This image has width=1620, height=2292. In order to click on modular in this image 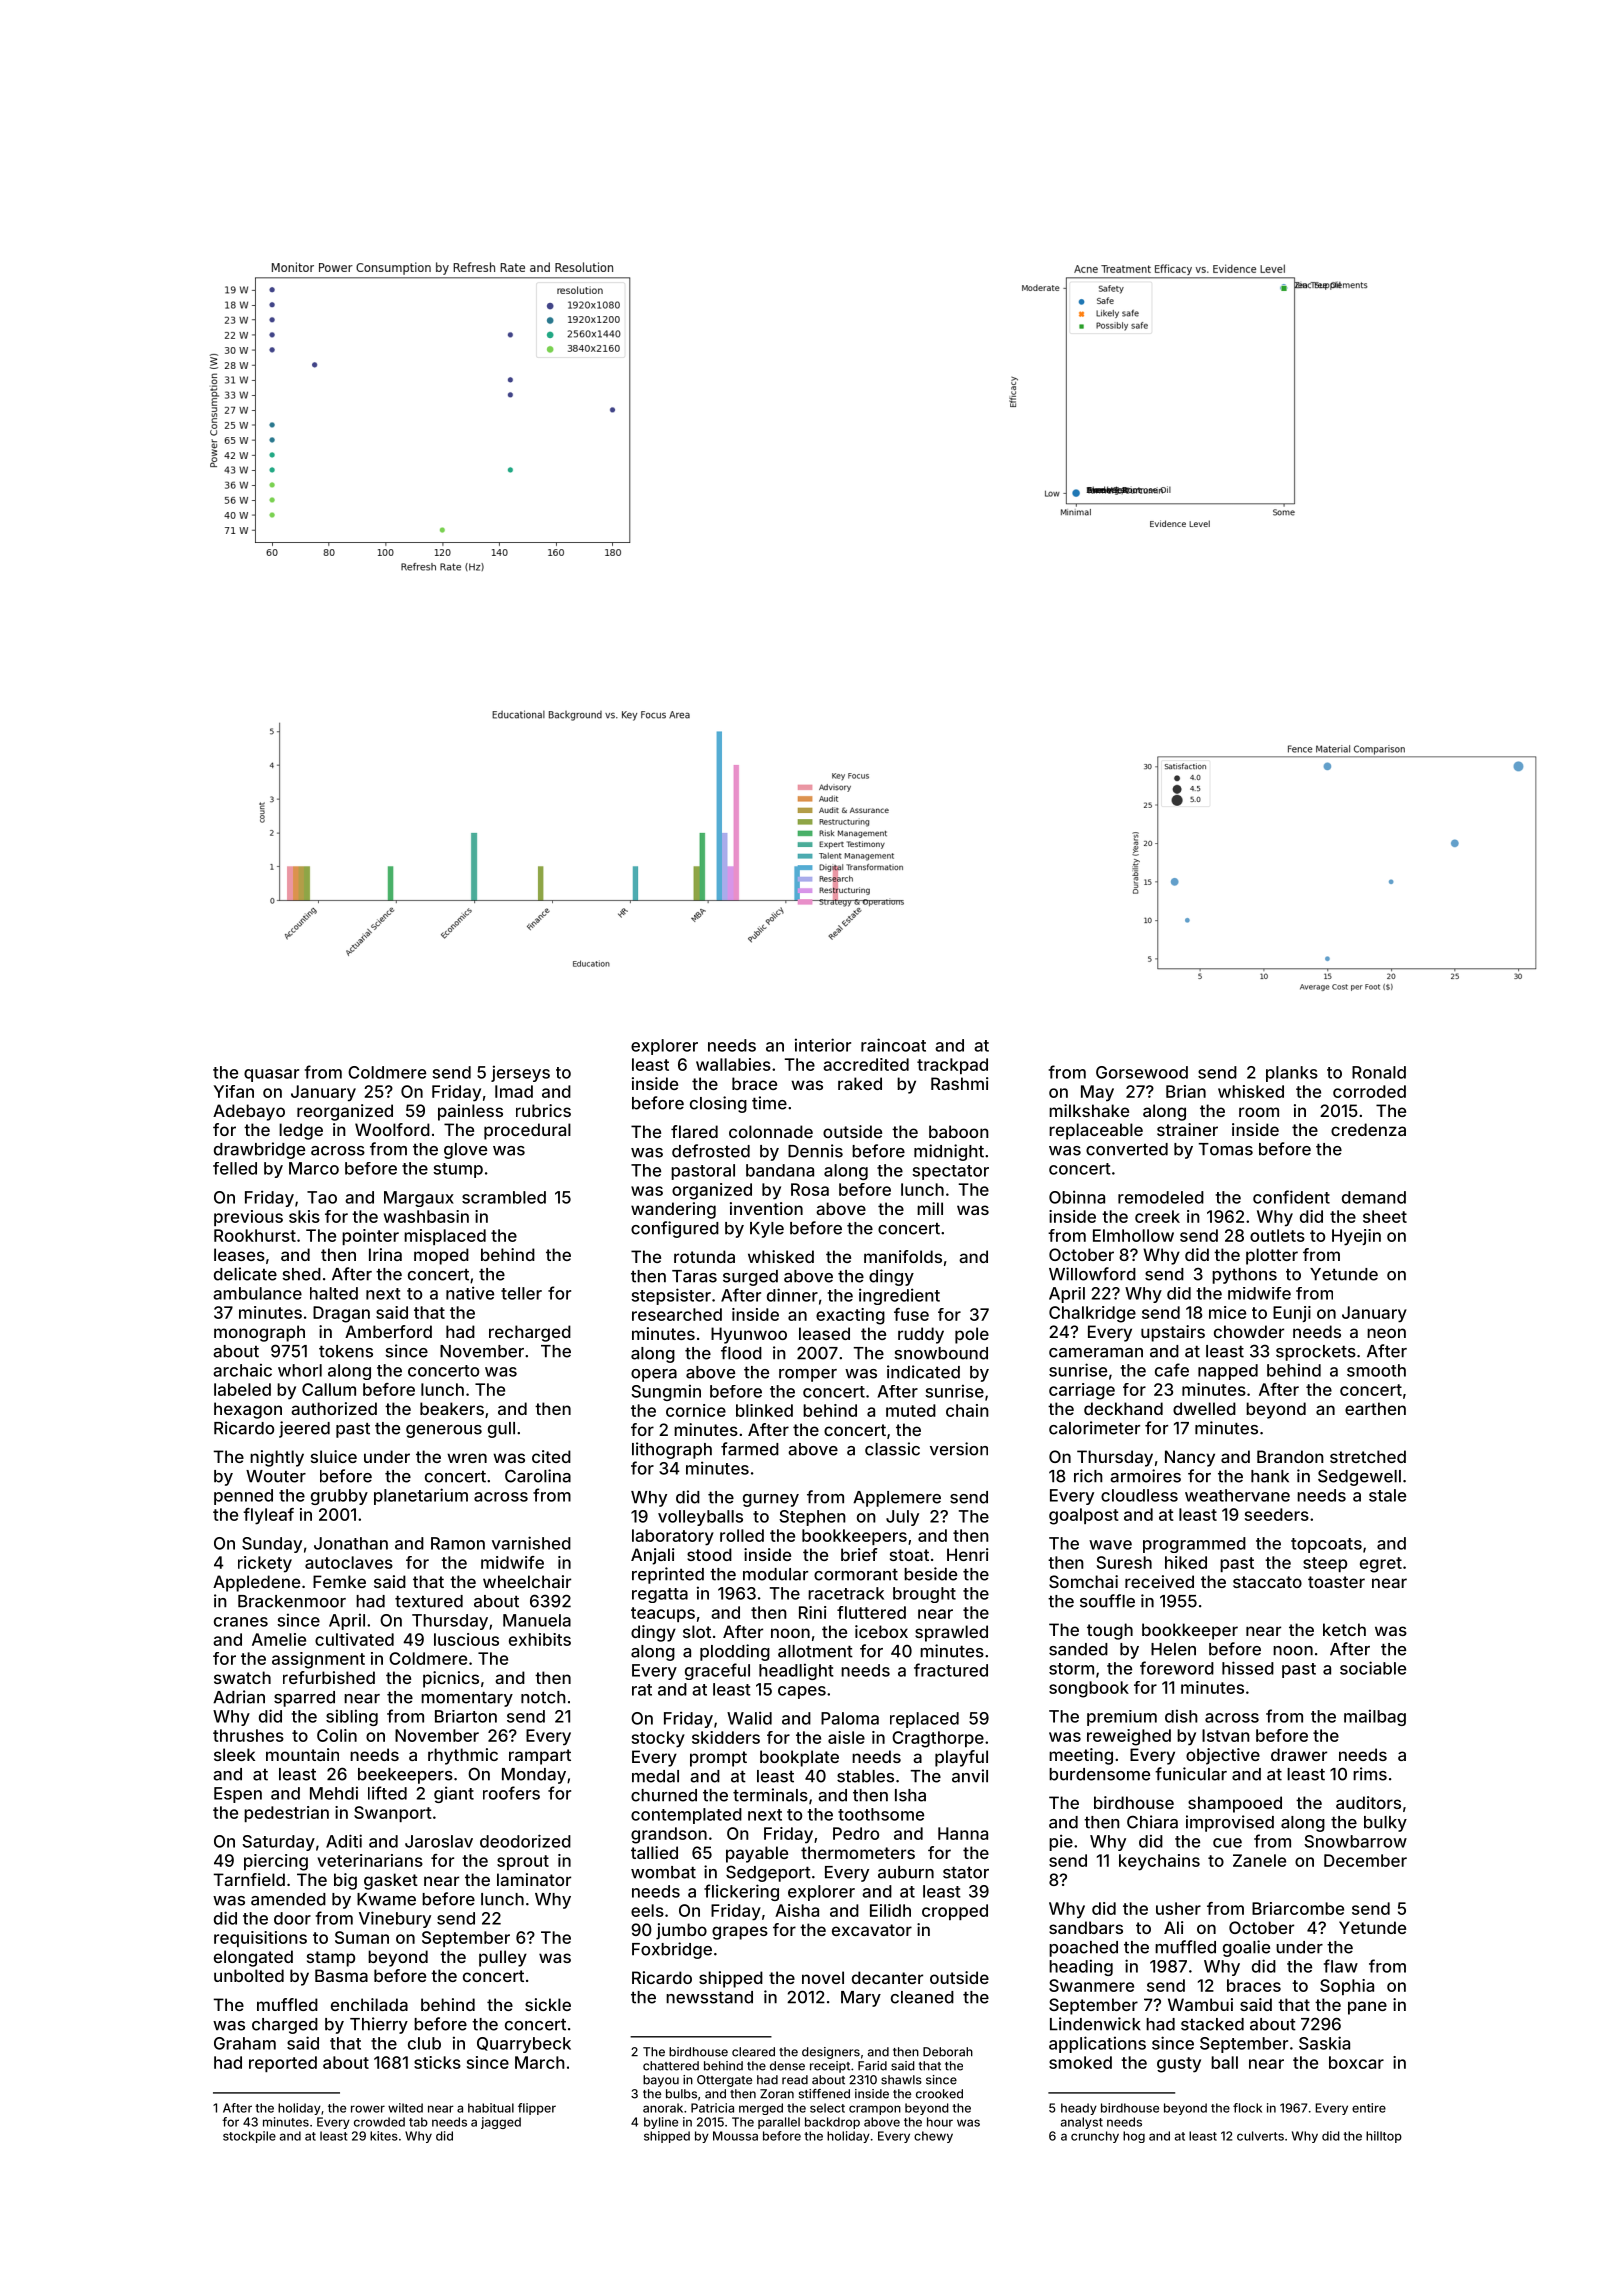, I will do `click(775, 1574)`.
